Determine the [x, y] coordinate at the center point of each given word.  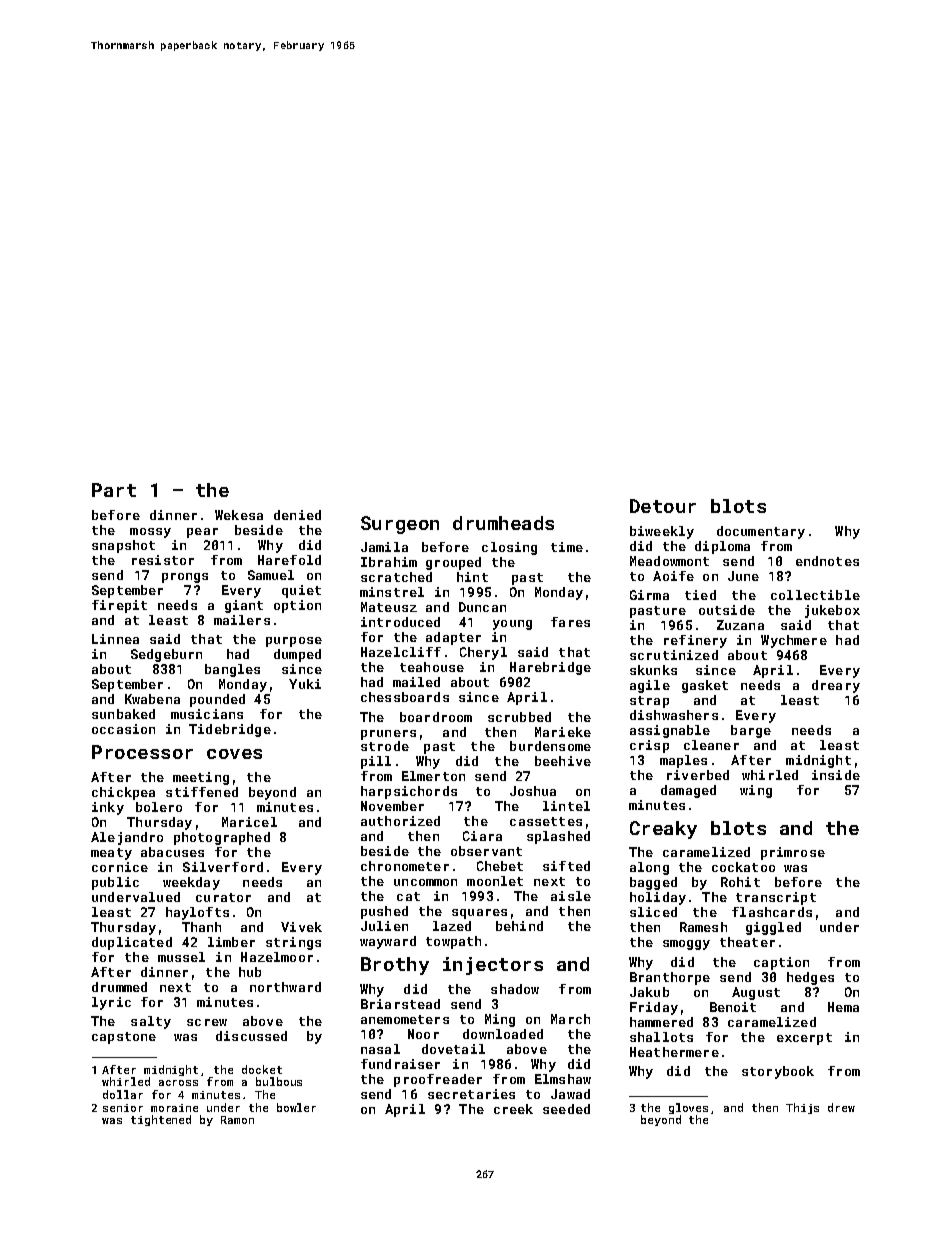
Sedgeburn [166, 655]
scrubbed [519, 717]
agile [650, 686]
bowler [296, 1107]
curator [223, 897]
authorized [400, 821]
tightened [161, 1120]
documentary [761, 532]
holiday [658, 898]
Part [114, 490]
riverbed [698, 775]
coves [234, 754]
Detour [663, 506]
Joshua [533, 791]
